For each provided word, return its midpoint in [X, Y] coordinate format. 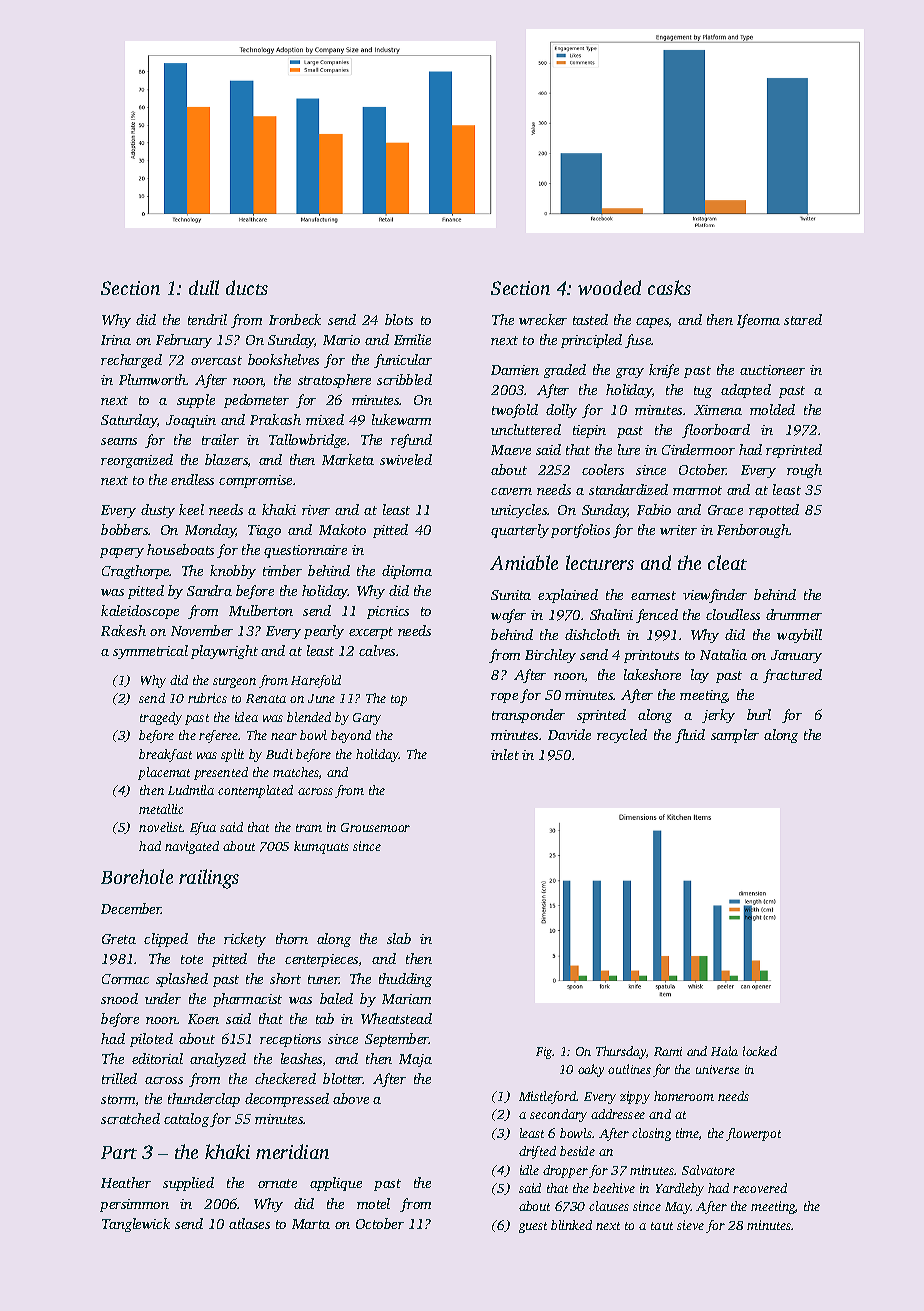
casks [669, 287]
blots [399, 319]
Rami [668, 1051]
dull [204, 287]
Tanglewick [136, 1225]
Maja [415, 1060]
